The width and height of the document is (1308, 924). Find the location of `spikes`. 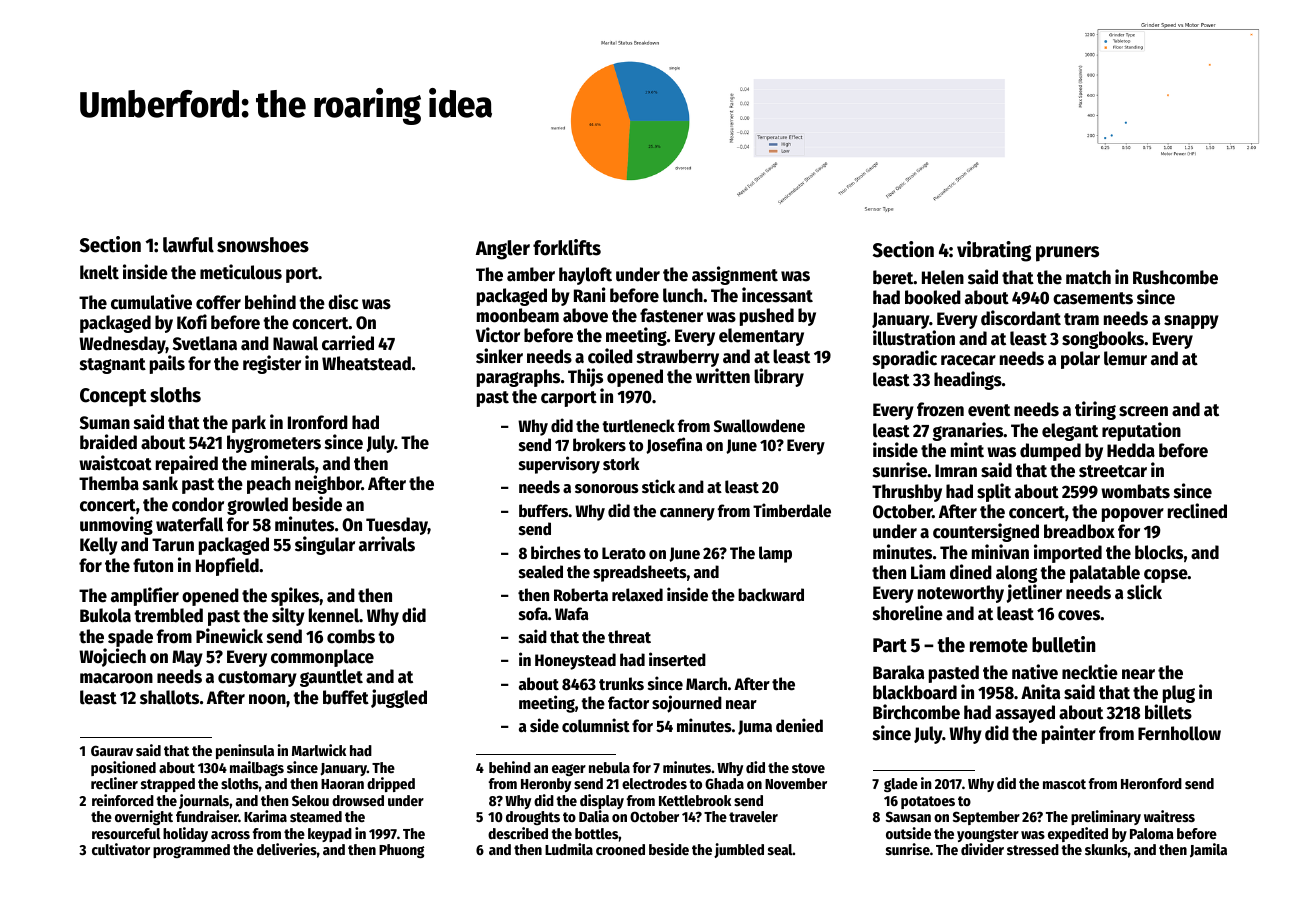

spikes is located at coordinates (295, 596).
